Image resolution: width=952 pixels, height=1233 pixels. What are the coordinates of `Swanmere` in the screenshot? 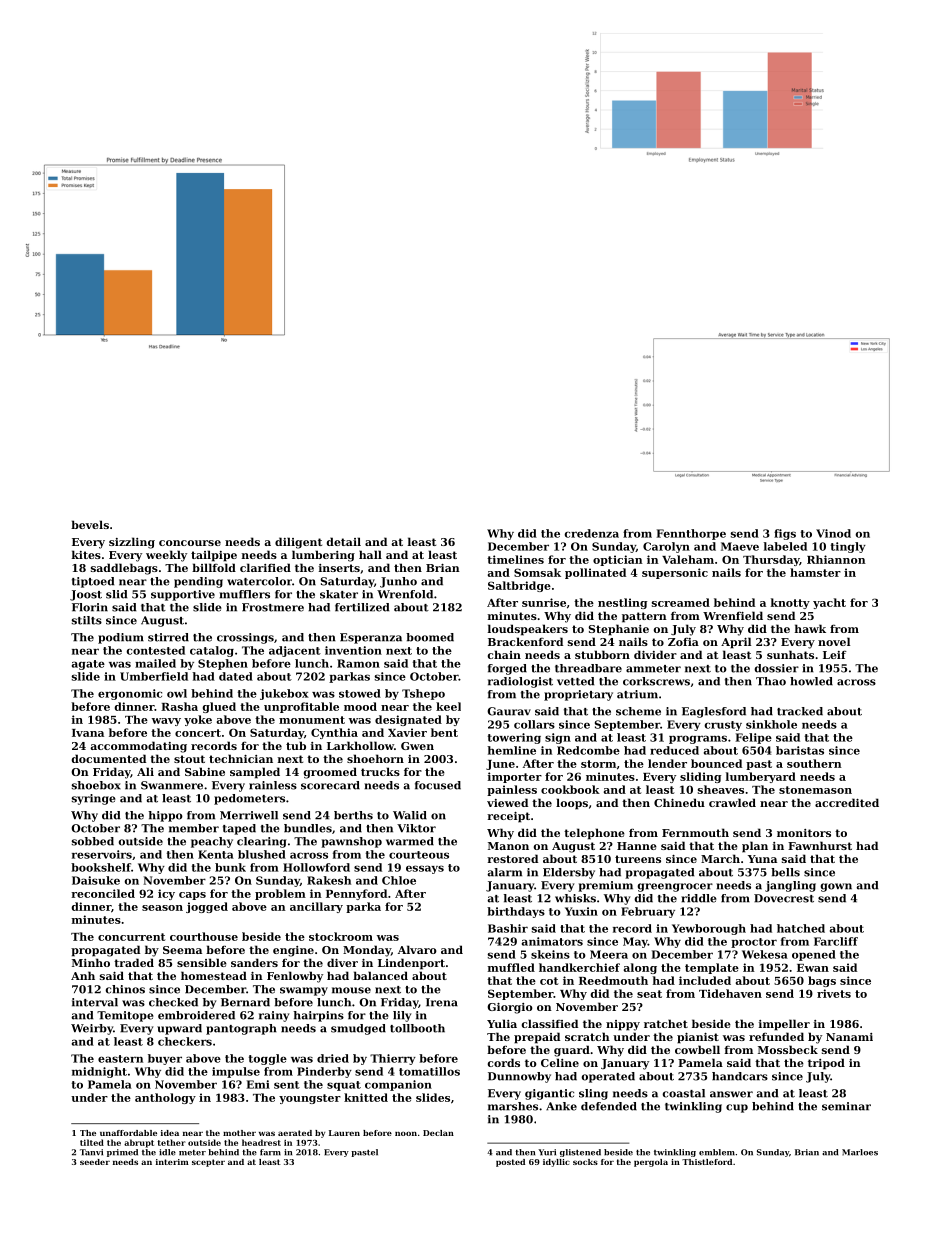 It's located at (172, 785).
